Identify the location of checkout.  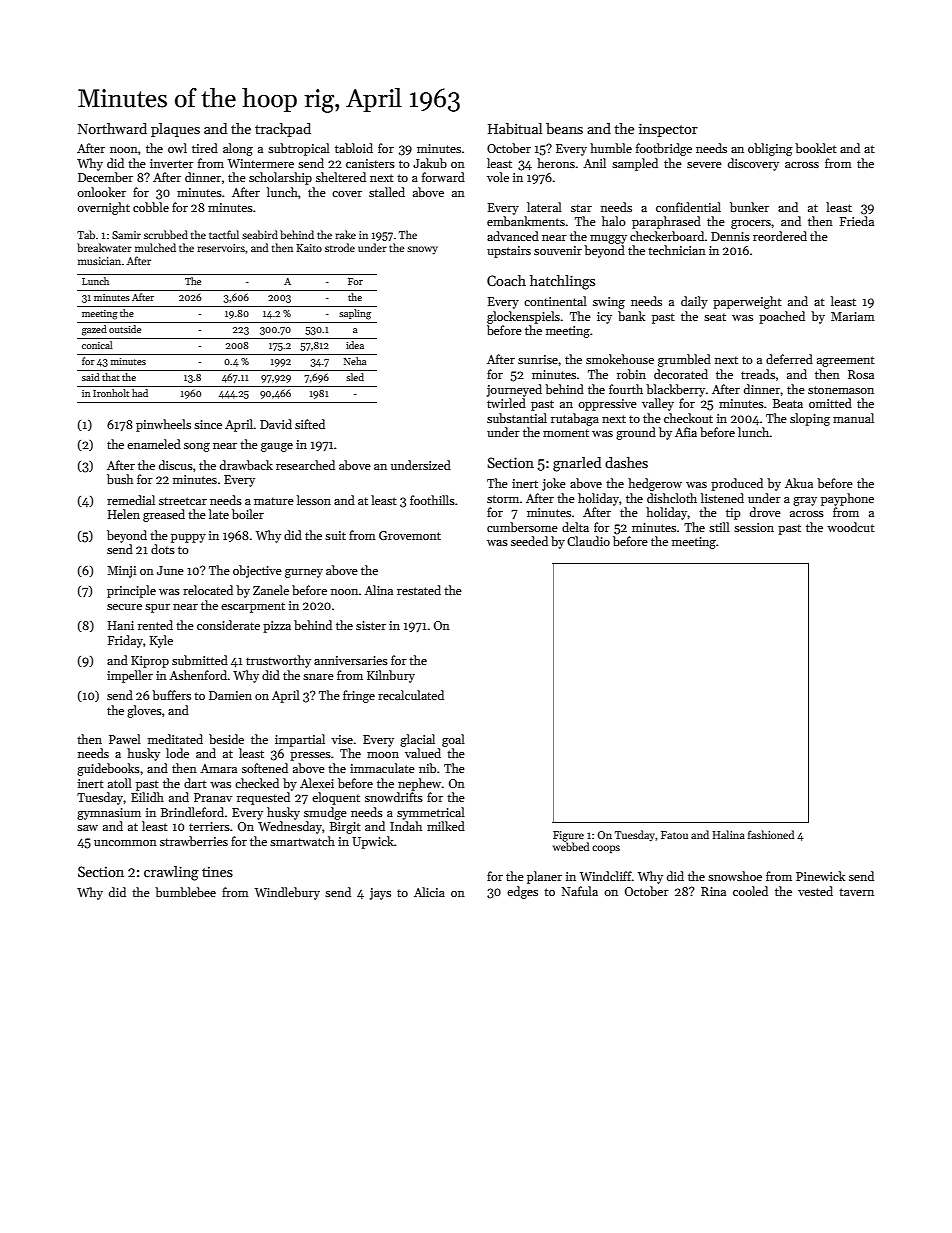
(688, 418).
